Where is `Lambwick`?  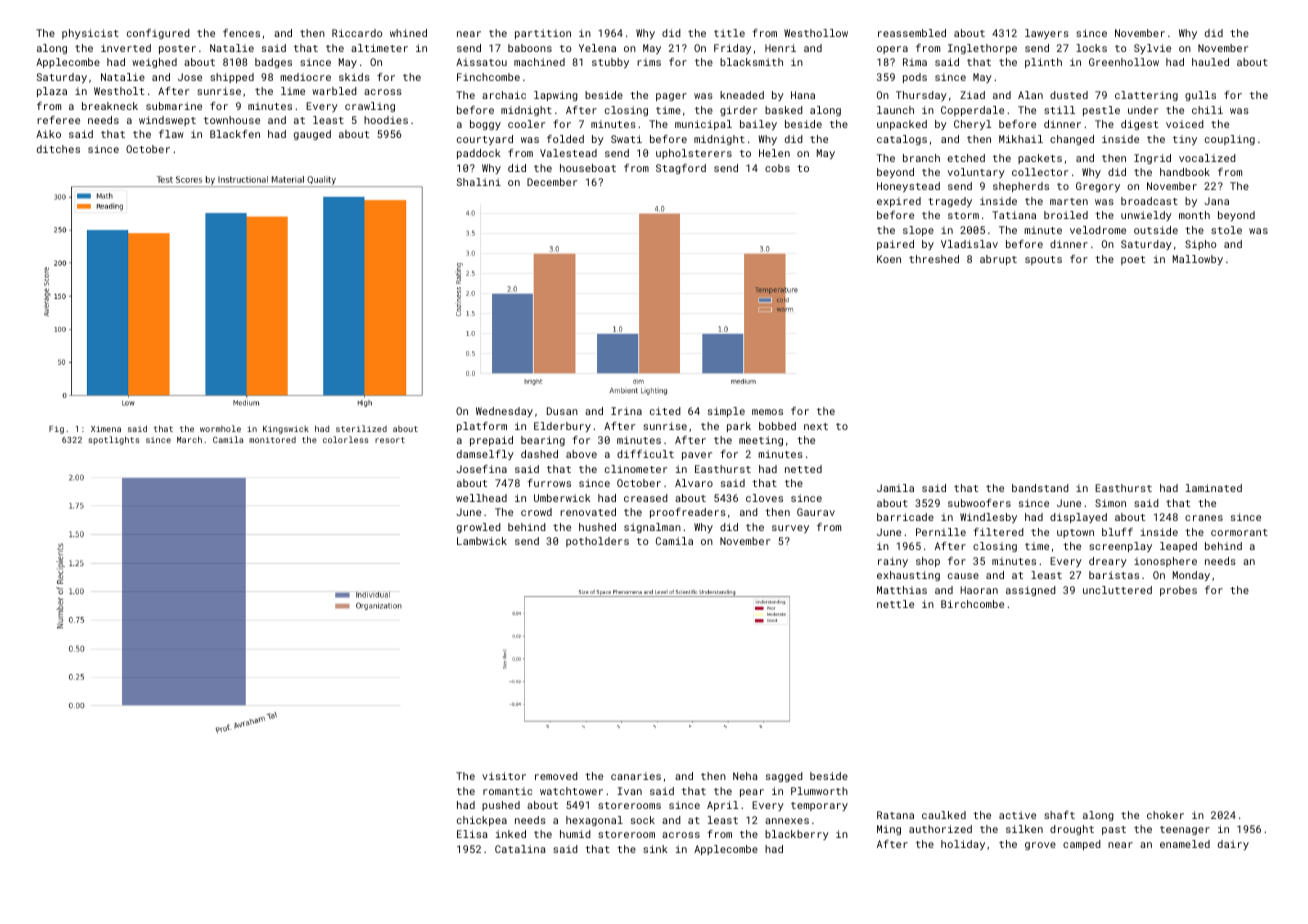
Lambwick is located at coordinates (482, 541).
